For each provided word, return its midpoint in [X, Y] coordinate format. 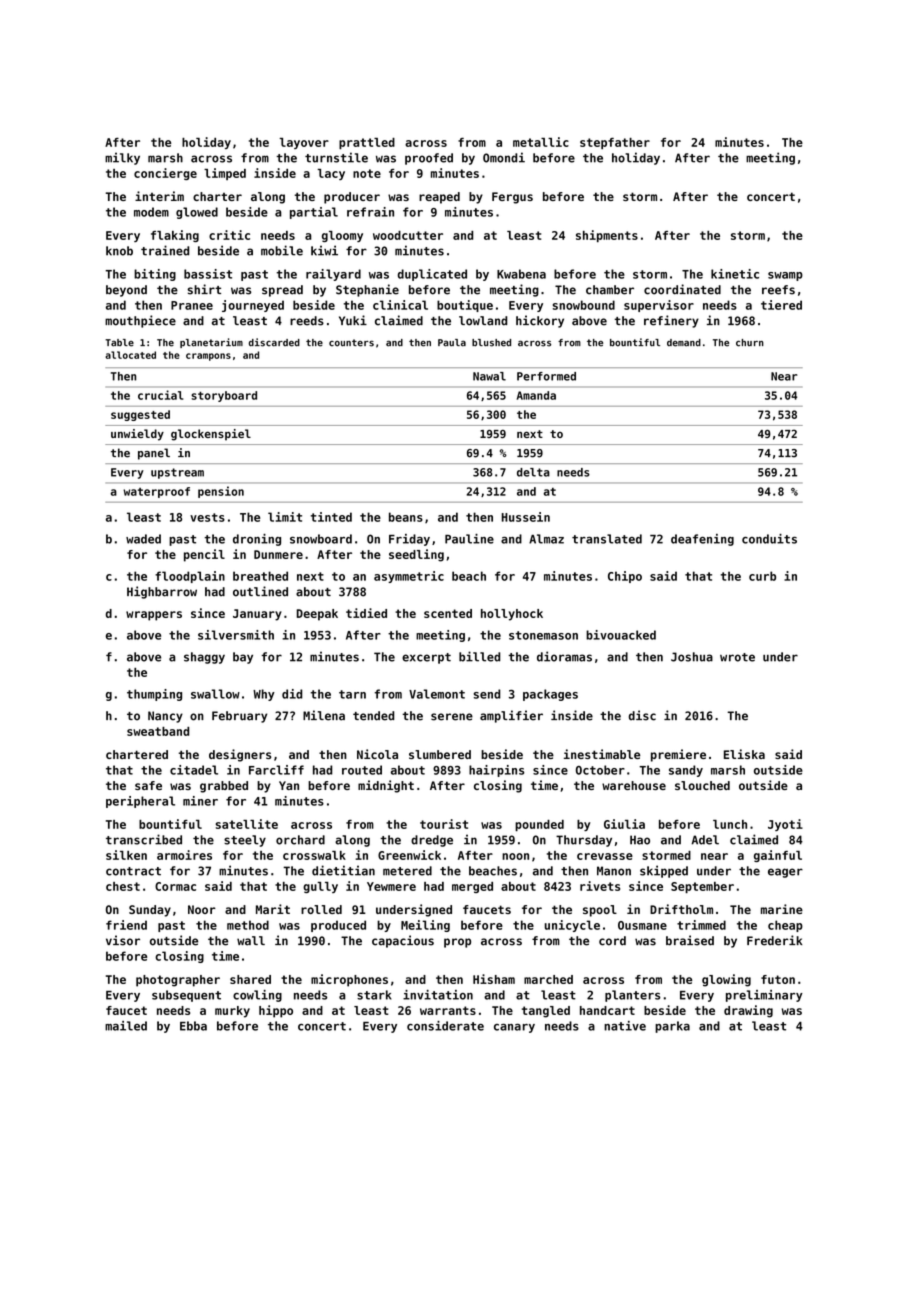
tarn [352, 694]
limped [225, 174]
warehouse [634, 785]
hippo [276, 1011]
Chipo [625, 577]
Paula [452, 343]
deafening [702, 540]
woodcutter [408, 235]
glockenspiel [211, 435]
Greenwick [409, 855]
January [257, 615]
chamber [610, 290]
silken [126, 855]
